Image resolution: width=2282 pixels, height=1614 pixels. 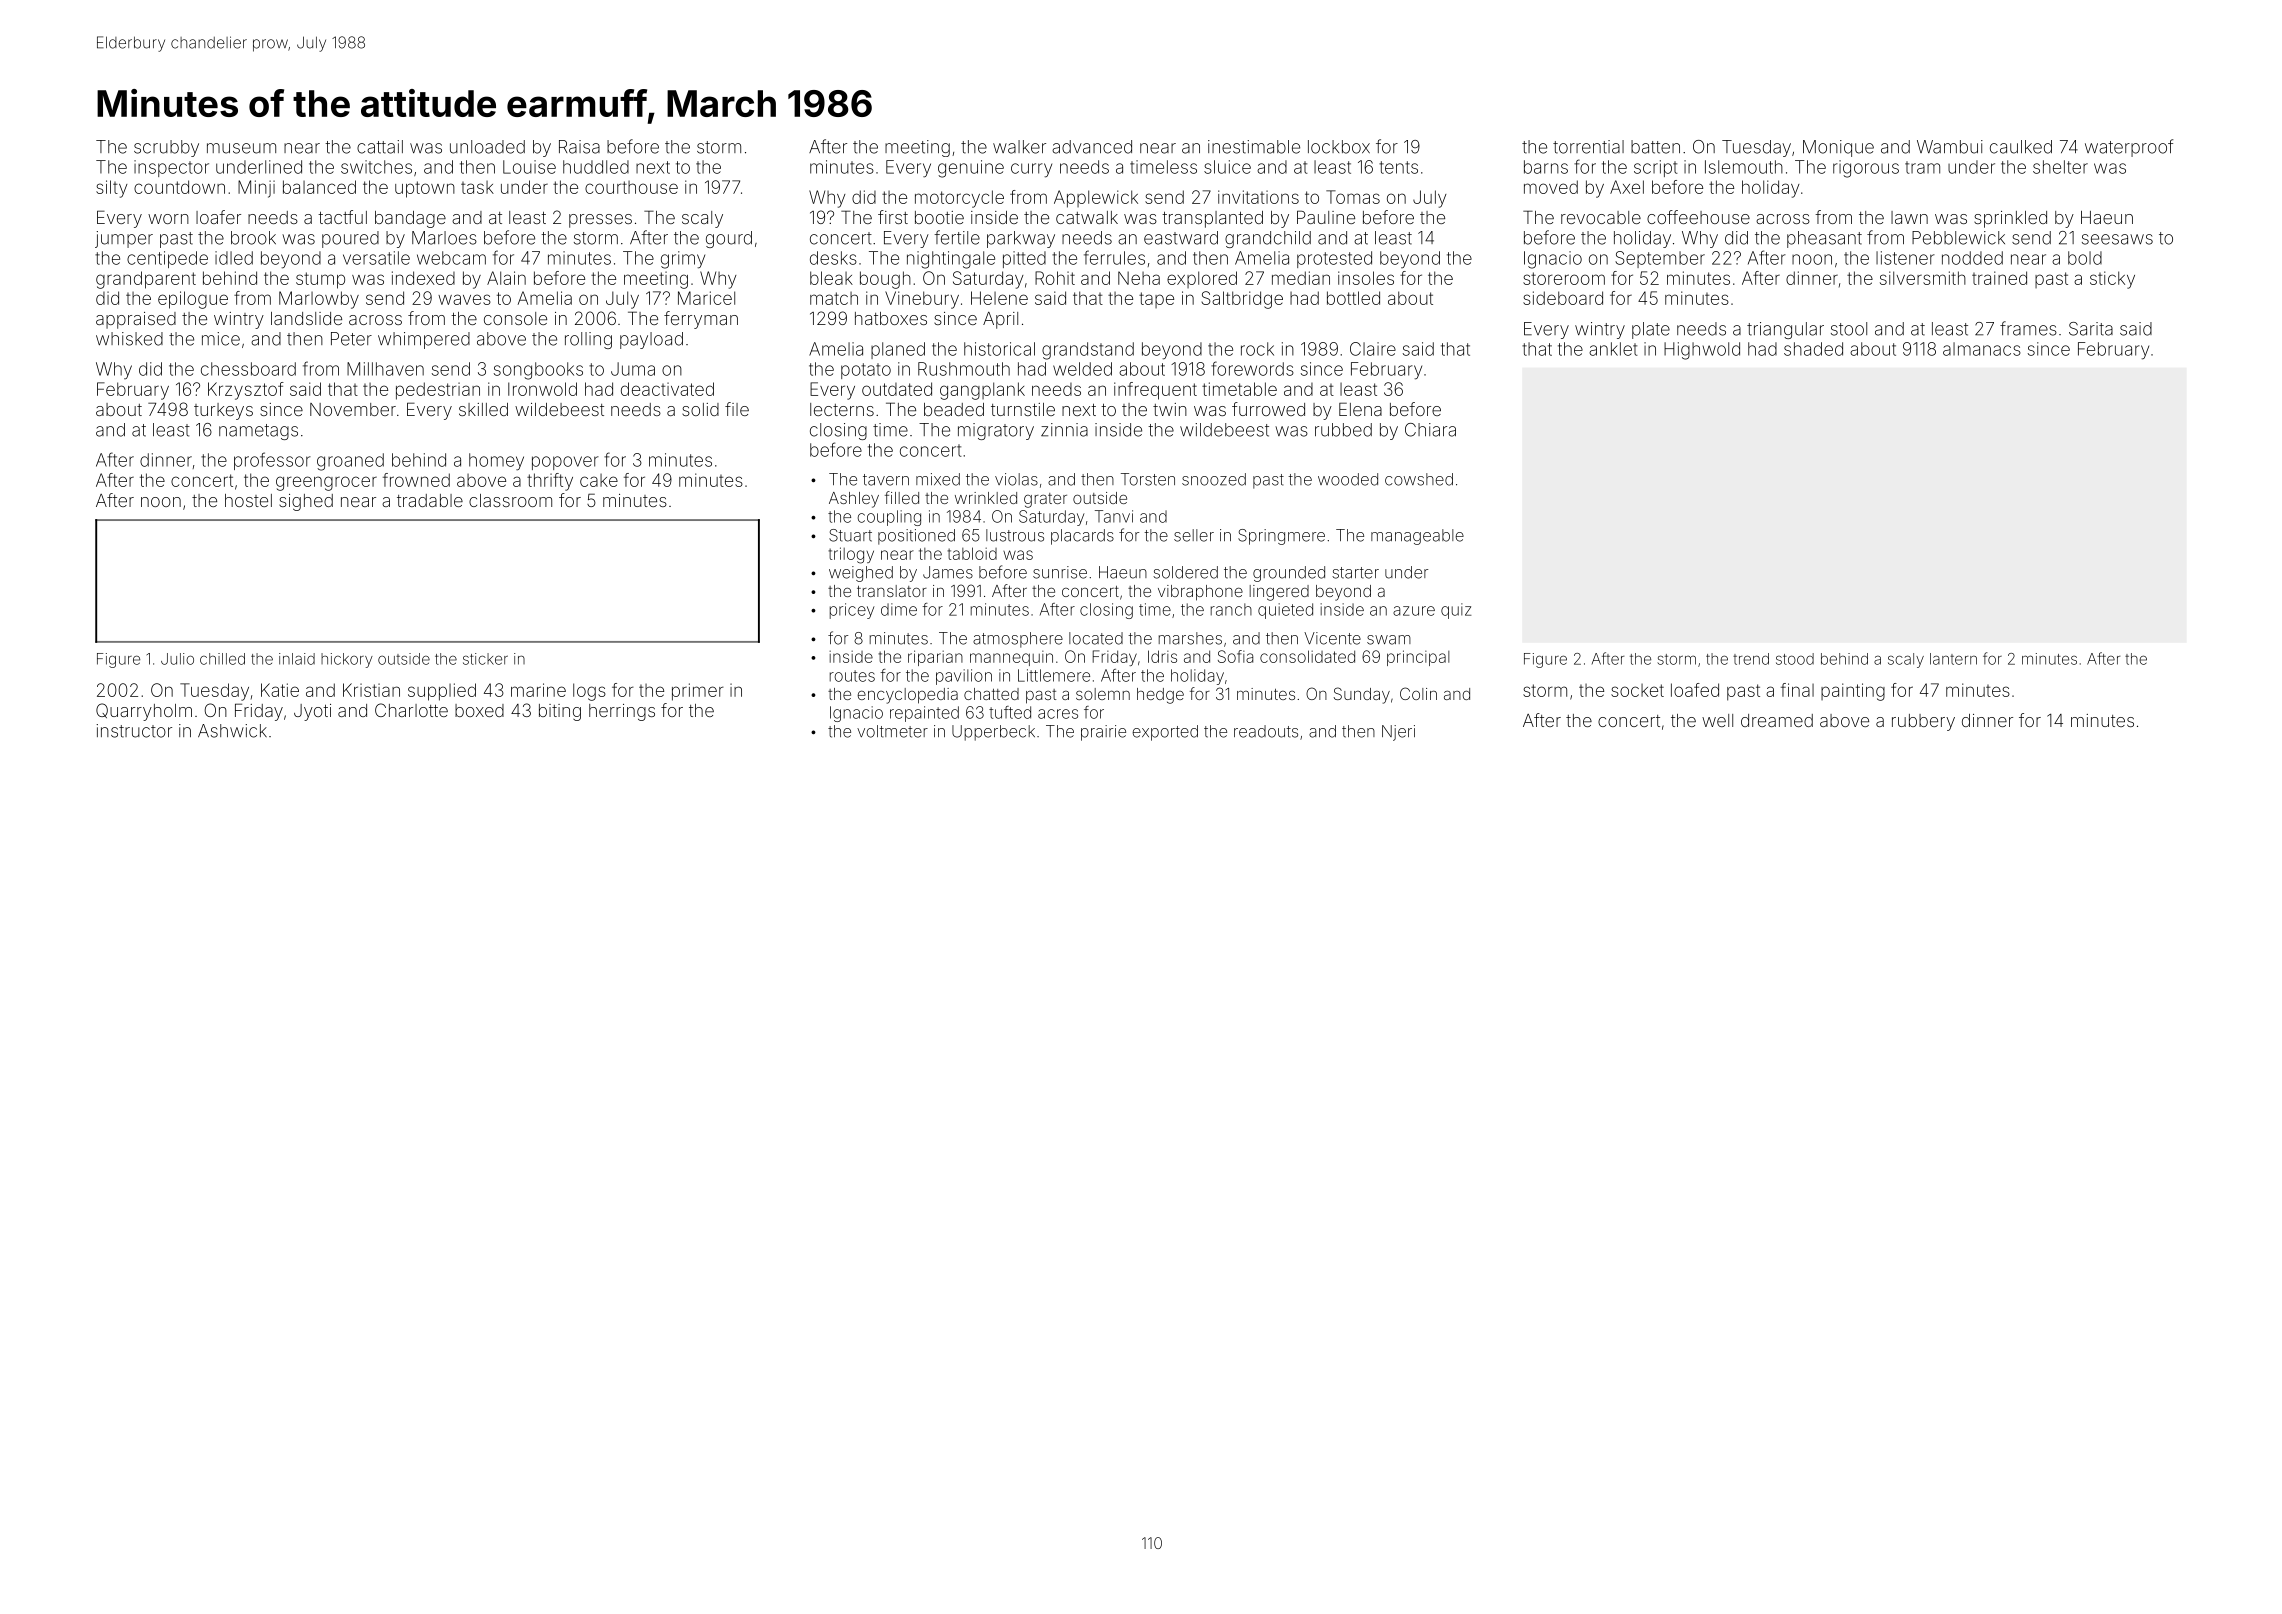 I want to click on bleak, so click(x=831, y=278).
